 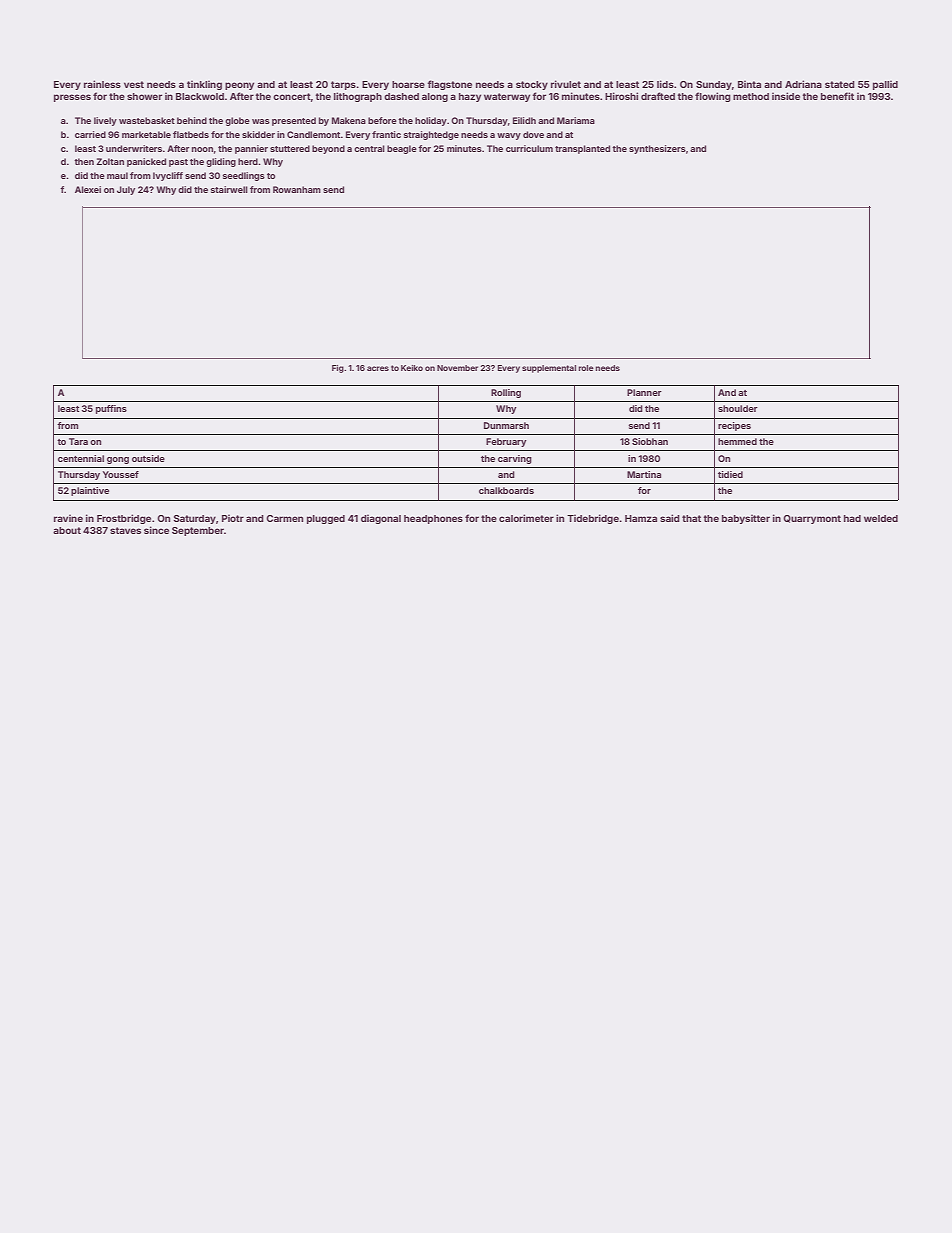 I want to click on synthesizers, so click(x=657, y=149).
